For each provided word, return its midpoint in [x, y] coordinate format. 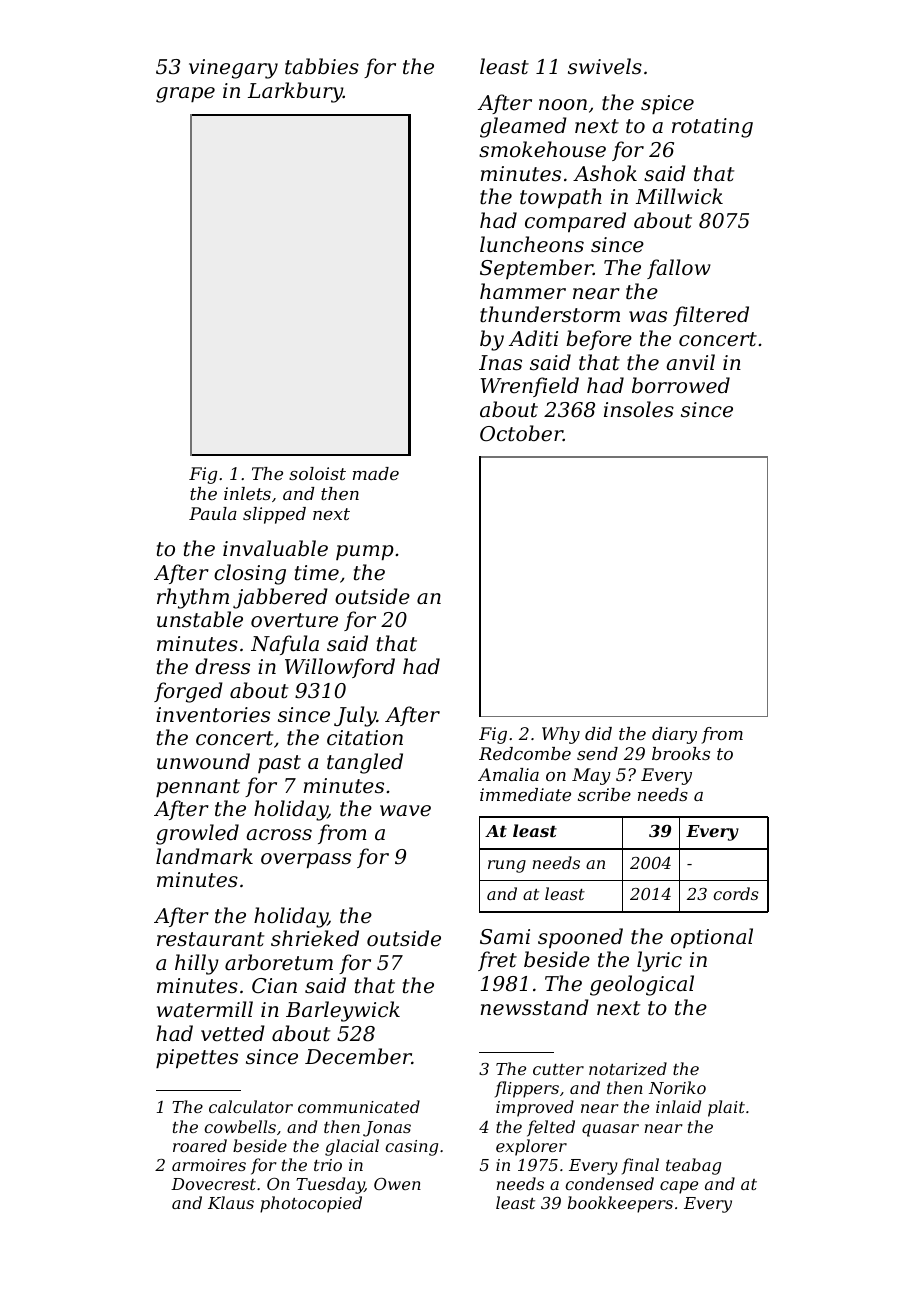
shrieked [315, 938]
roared [200, 1145]
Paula [213, 513]
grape [185, 95]
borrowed [681, 385]
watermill [205, 1009]
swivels [605, 66]
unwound [203, 761]
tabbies [322, 66]
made [376, 473]
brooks [681, 753]
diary [674, 735]
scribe [604, 794]
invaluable [275, 548]
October [521, 433]
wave [405, 811]
